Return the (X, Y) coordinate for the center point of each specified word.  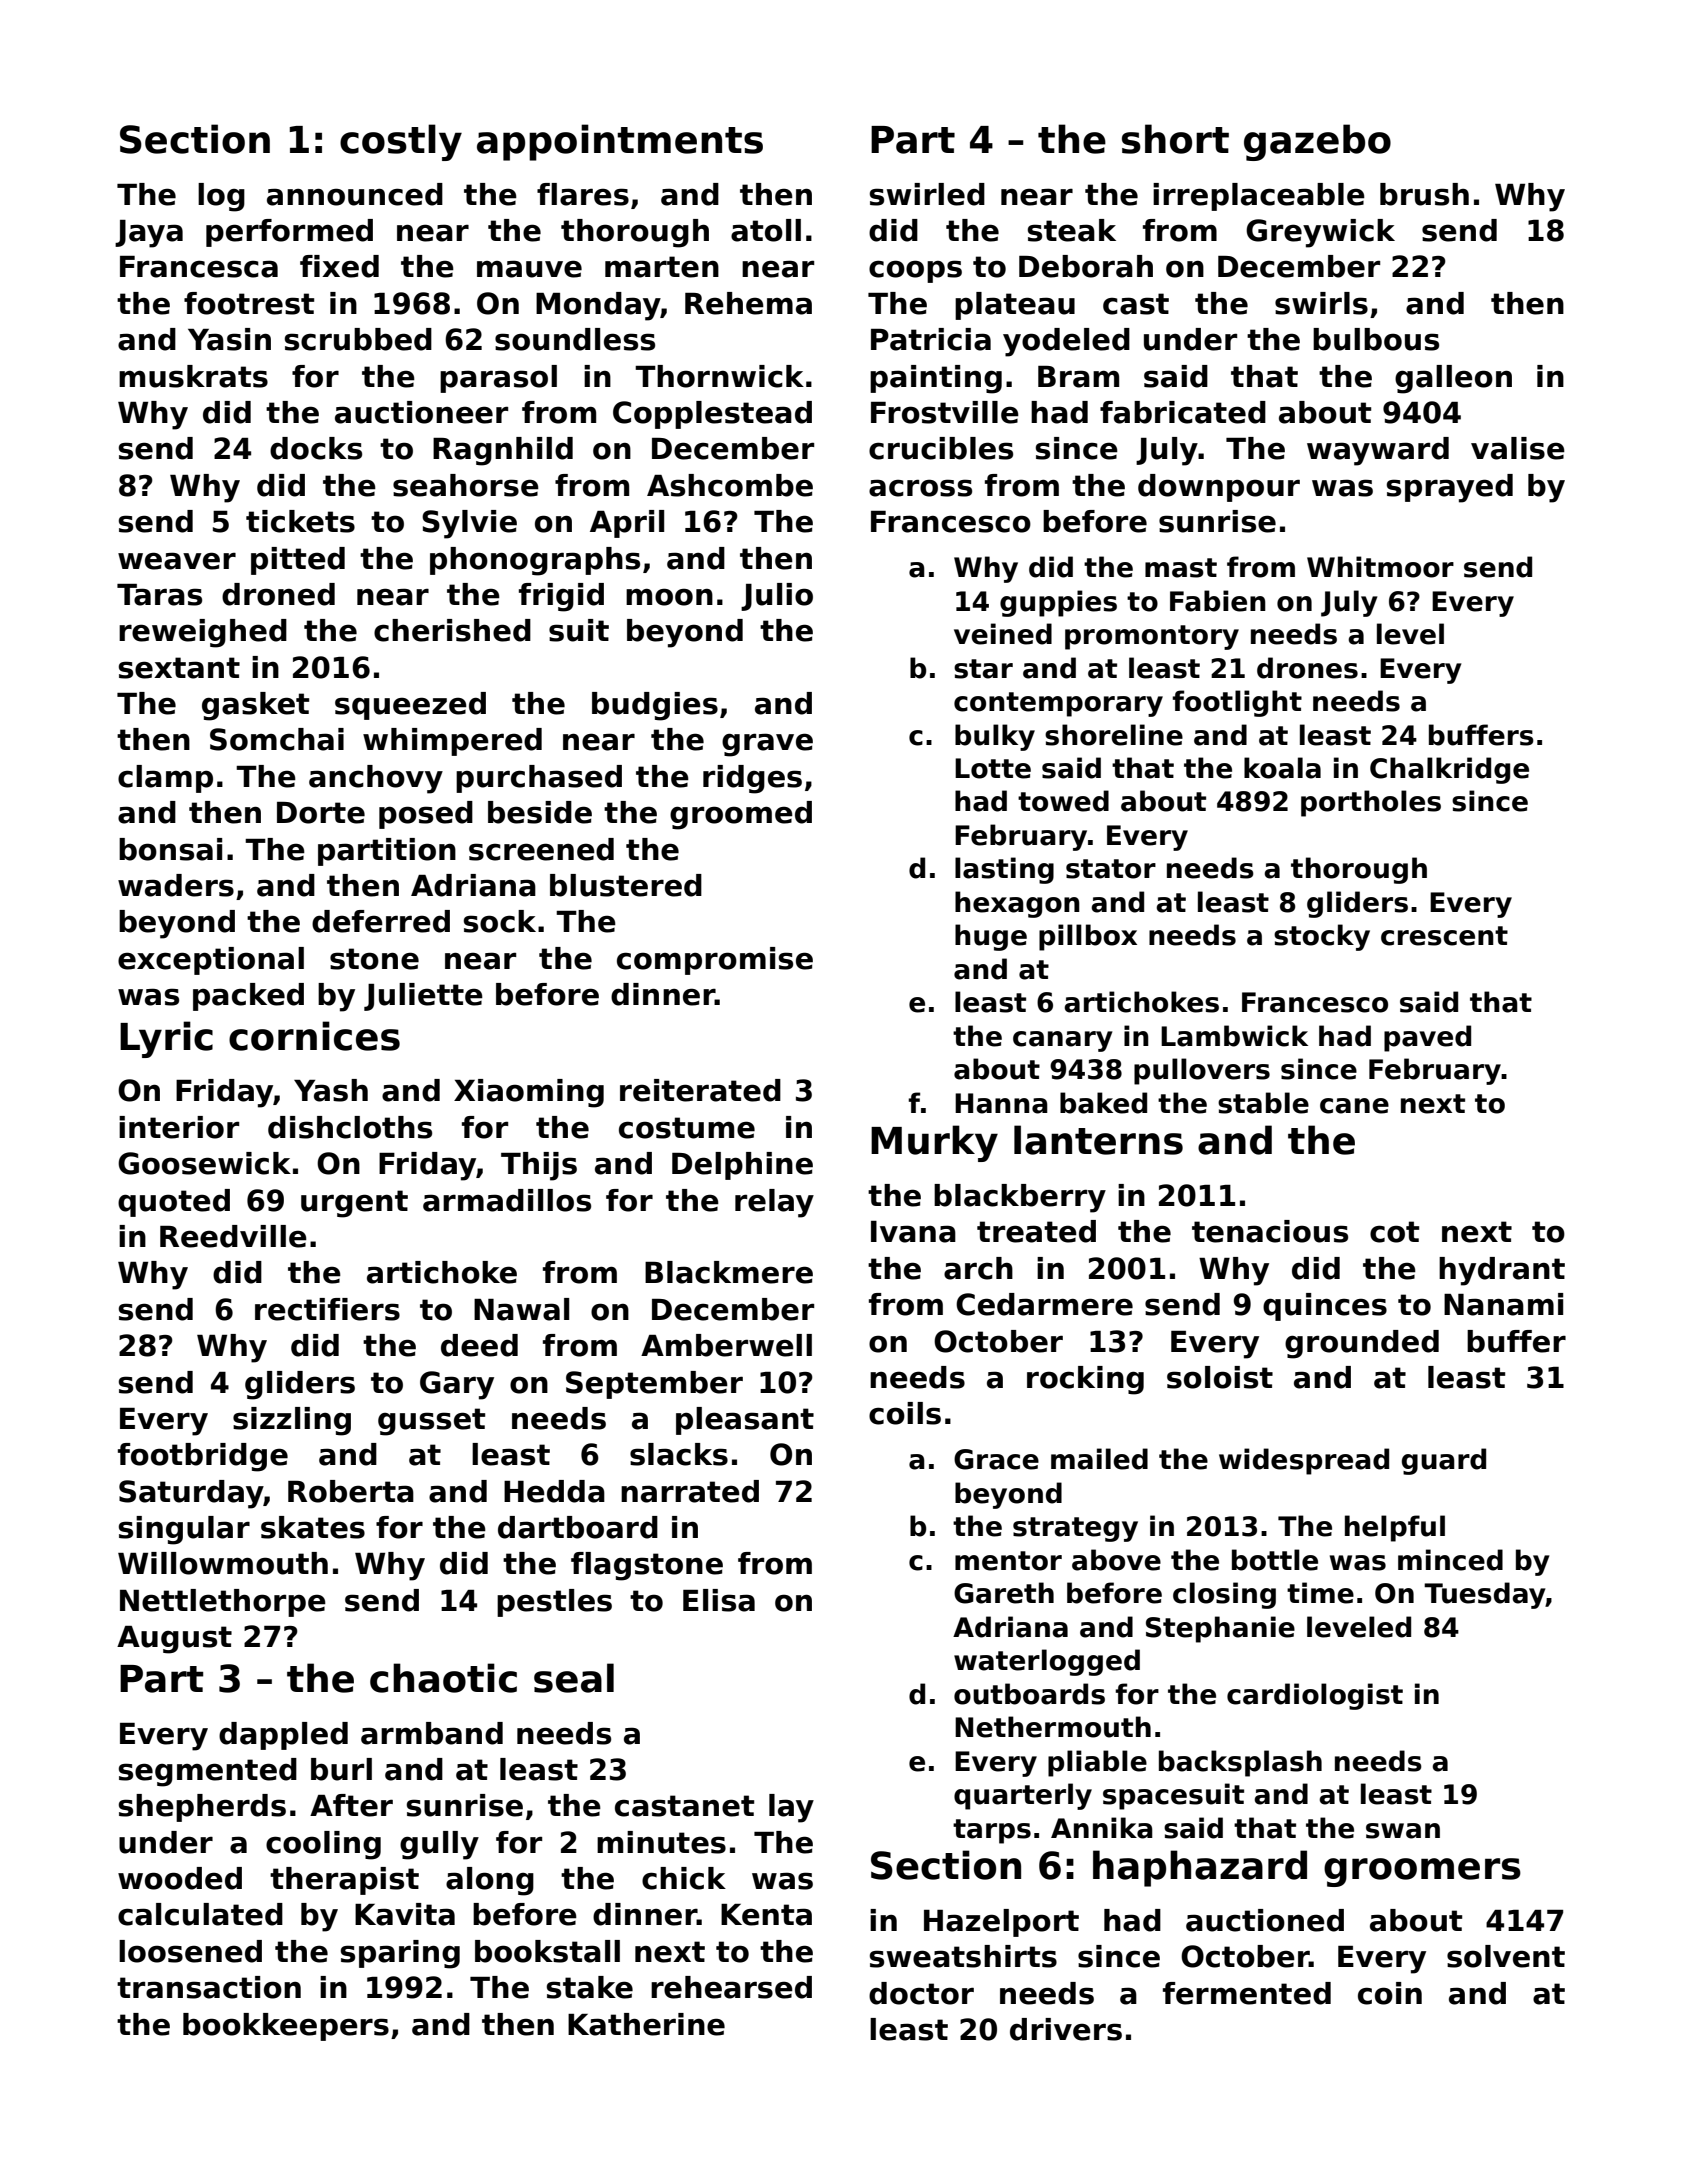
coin (1390, 1993)
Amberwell (726, 1345)
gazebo (1317, 142)
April (627, 524)
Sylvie (469, 524)
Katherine (646, 2024)
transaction (209, 1987)
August (174, 1640)
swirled (927, 194)
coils (905, 1413)
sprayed (1450, 488)
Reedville (233, 1236)
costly (401, 142)
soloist (1220, 1377)
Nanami (1503, 1304)
